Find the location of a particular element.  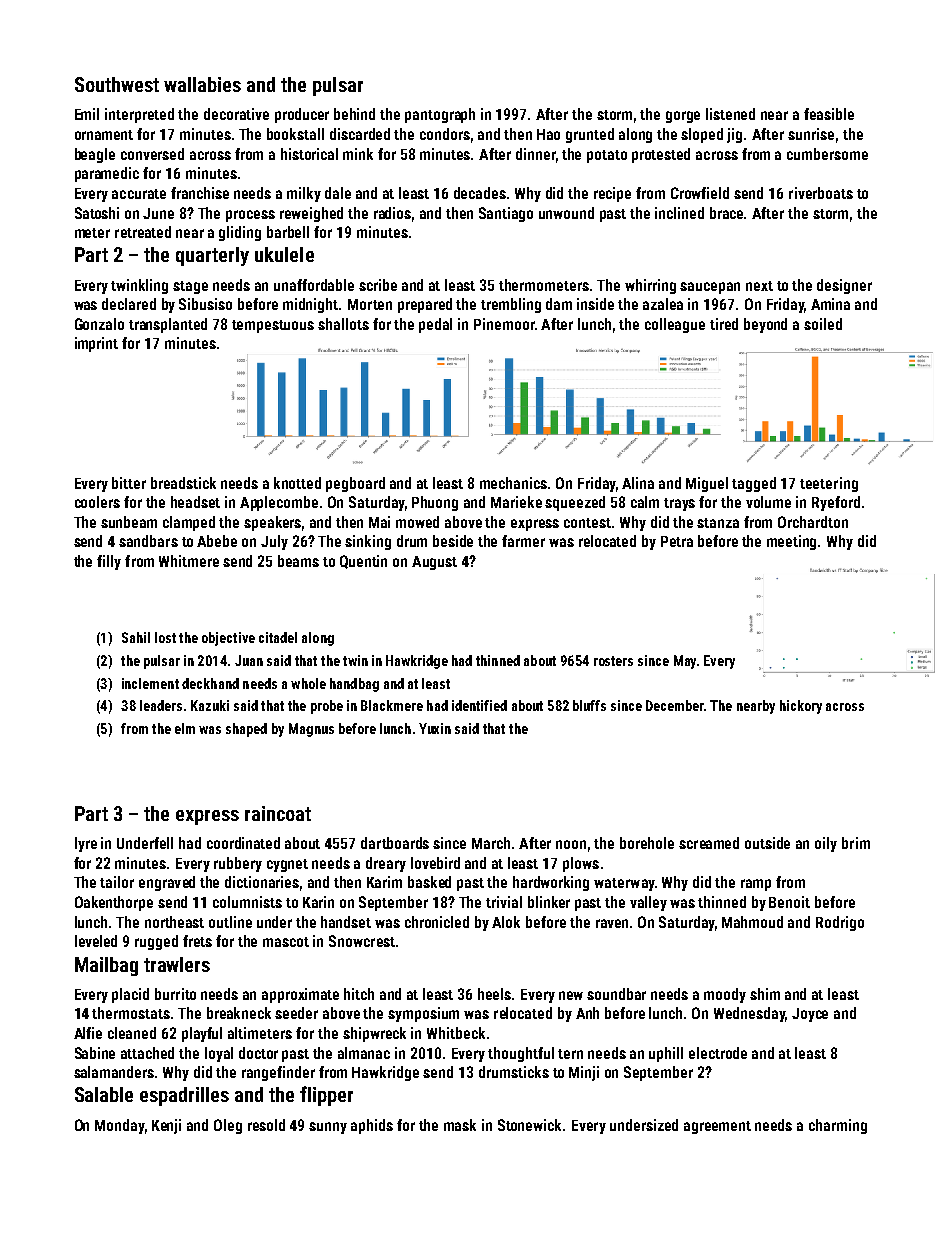

mask is located at coordinates (460, 1125).
